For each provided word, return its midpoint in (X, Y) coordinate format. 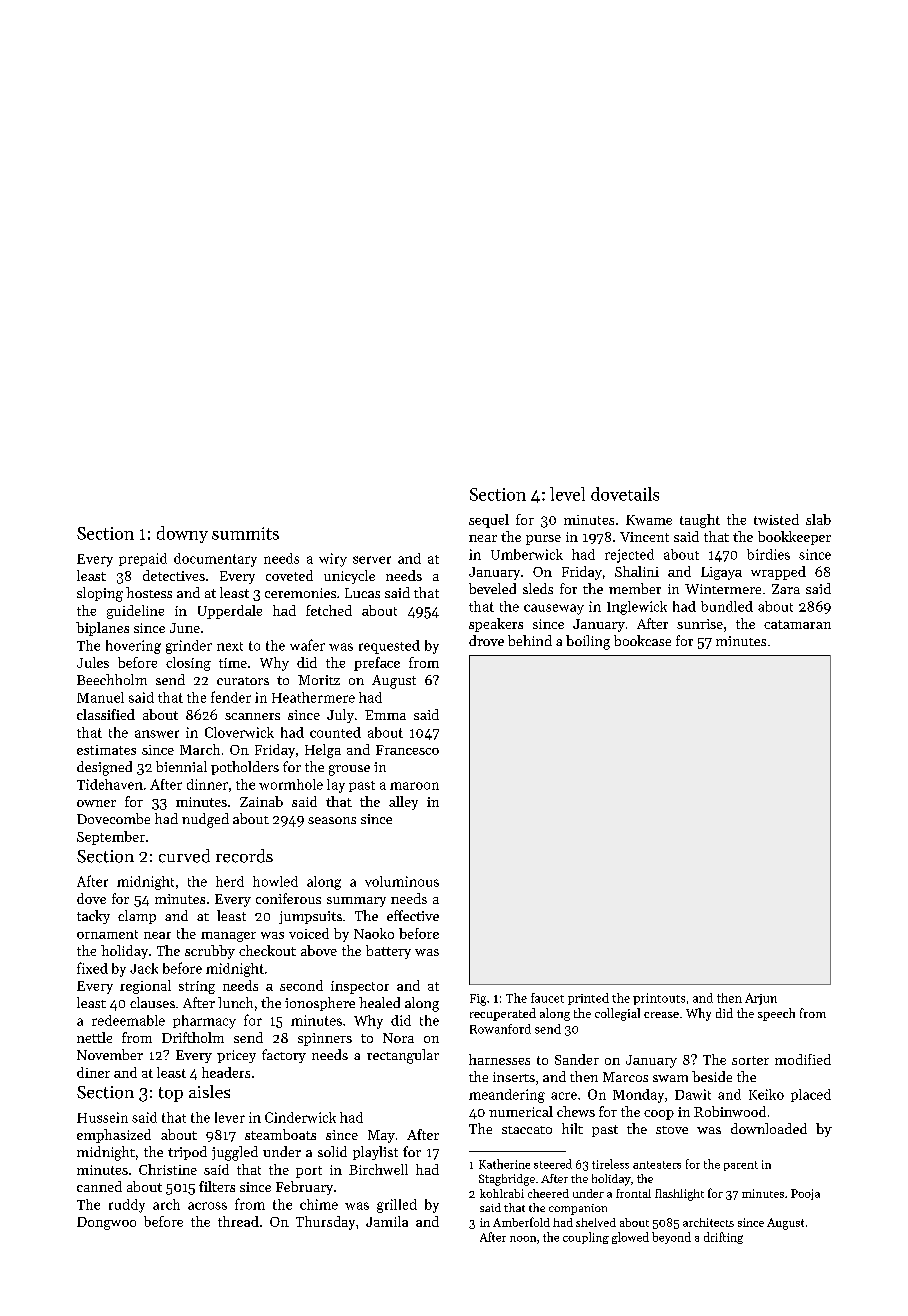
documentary (215, 560)
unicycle (349, 577)
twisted (776, 519)
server (372, 560)
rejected (629, 556)
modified (803, 1059)
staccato (527, 1130)
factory (284, 1056)
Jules (93, 662)
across (207, 1206)
